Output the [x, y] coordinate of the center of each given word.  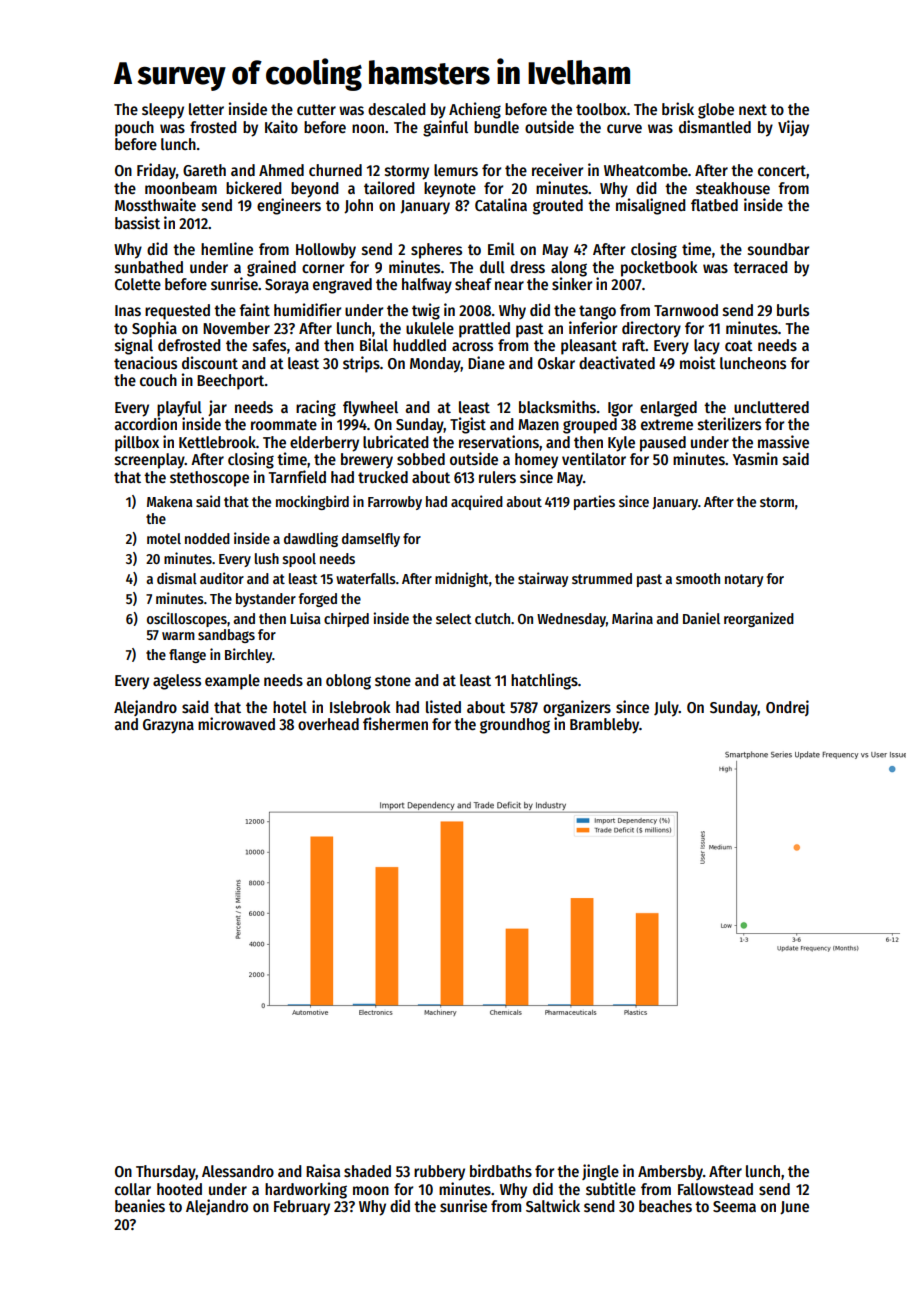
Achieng [475, 110]
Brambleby [605, 726]
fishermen [395, 723]
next [753, 109]
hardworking [306, 1190]
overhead [328, 724]
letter [206, 109]
